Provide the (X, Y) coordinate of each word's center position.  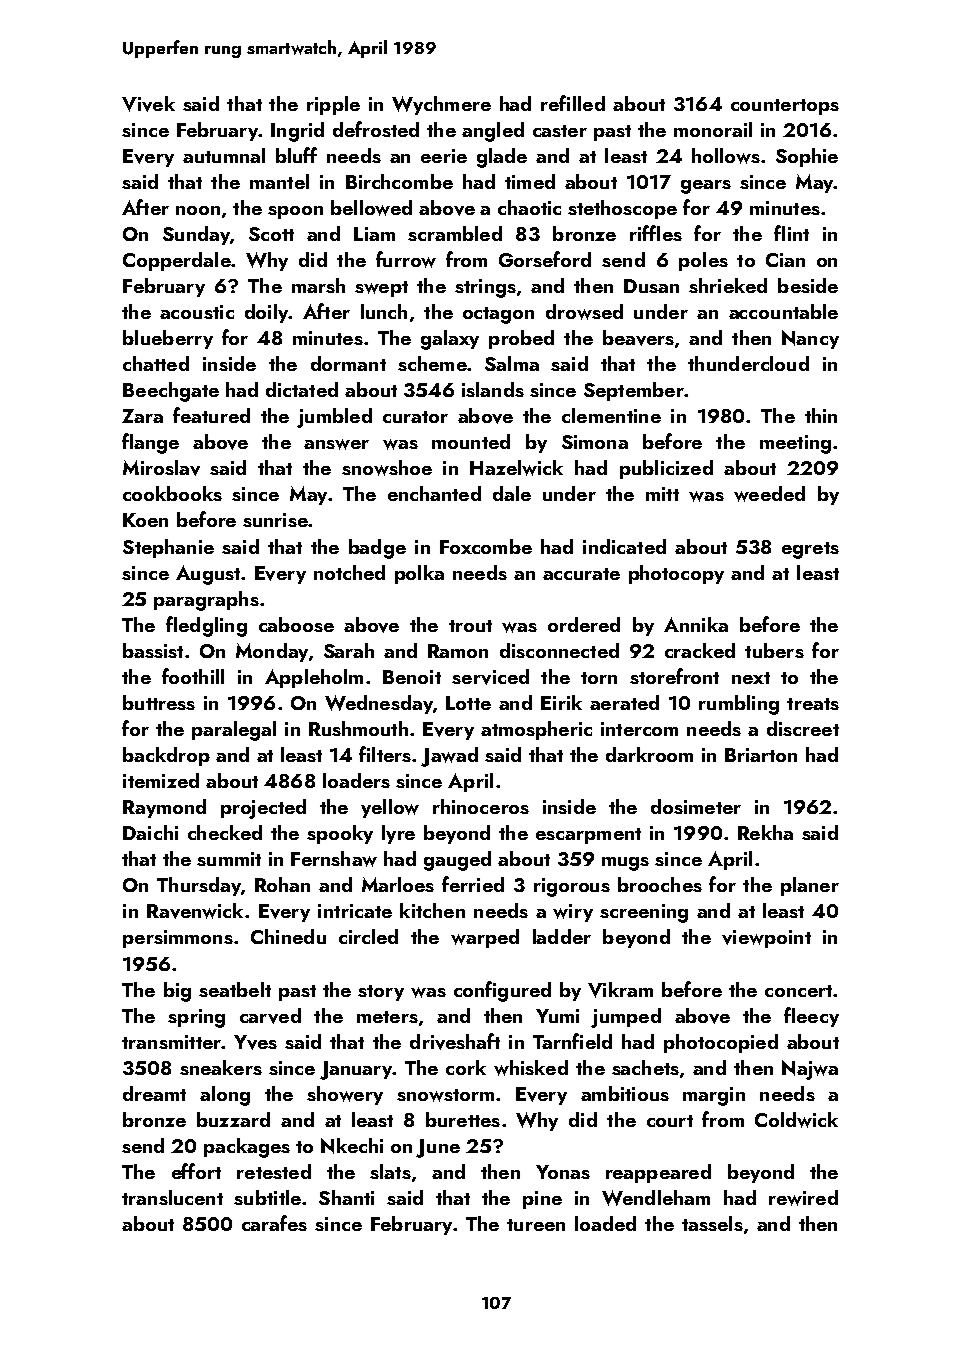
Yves (255, 1042)
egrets (810, 550)
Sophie (807, 157)
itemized (161, 780)
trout (470, 626)
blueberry (168, 339)
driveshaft (455, 1041)
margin (714, 1096)
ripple (333, 105)
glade (502, 158)
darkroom (649, 754)
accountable (783, 311)
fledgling (206, 626)
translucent (172, 1197)
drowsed (584, 312)
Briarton (761, 755)
